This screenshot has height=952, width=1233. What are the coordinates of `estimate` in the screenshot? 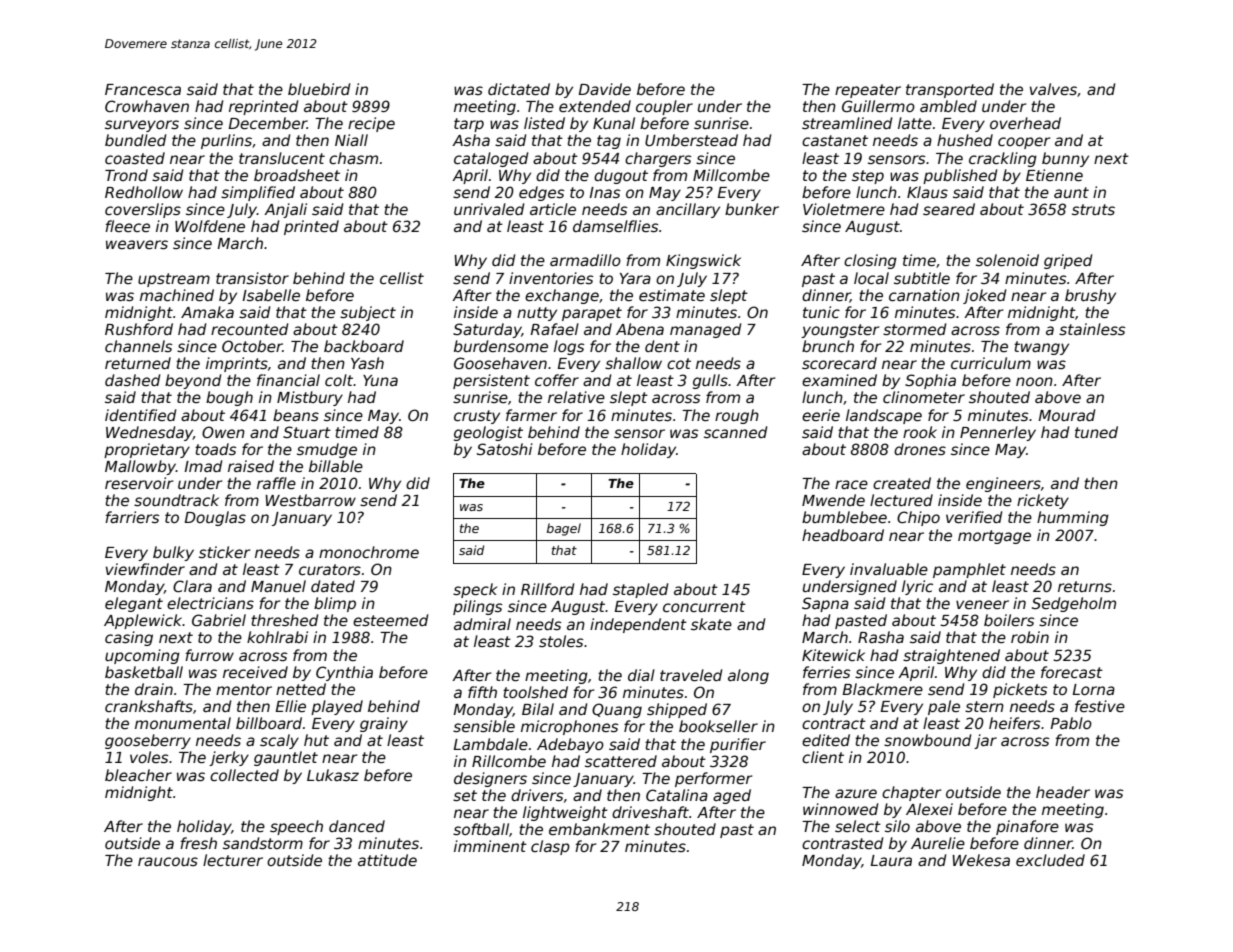 It's located at (672, 295).
